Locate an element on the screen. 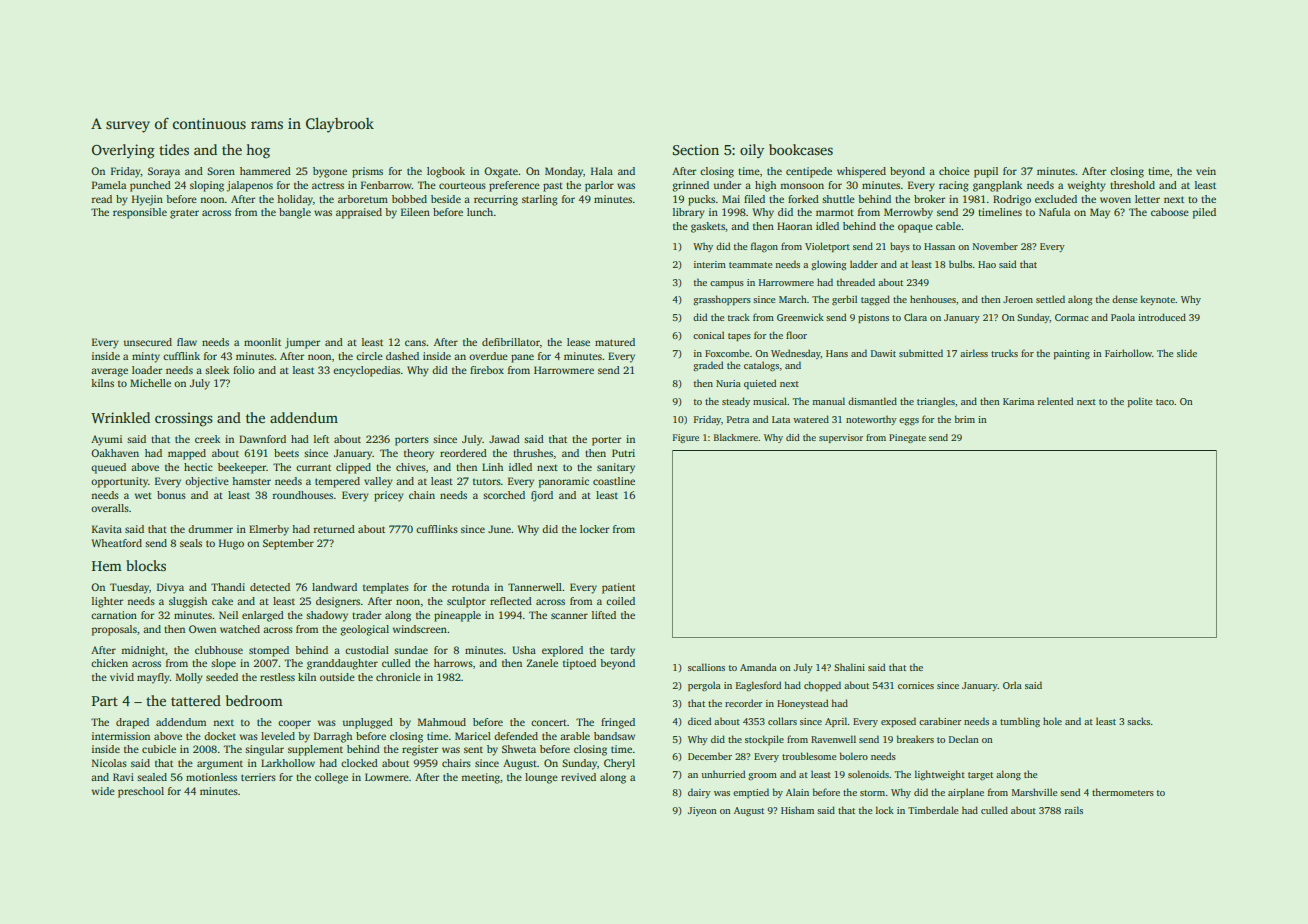 Image resolution: width=1308 pixels, height=924 pixels. bangle is located at coordinates (295, 213).
